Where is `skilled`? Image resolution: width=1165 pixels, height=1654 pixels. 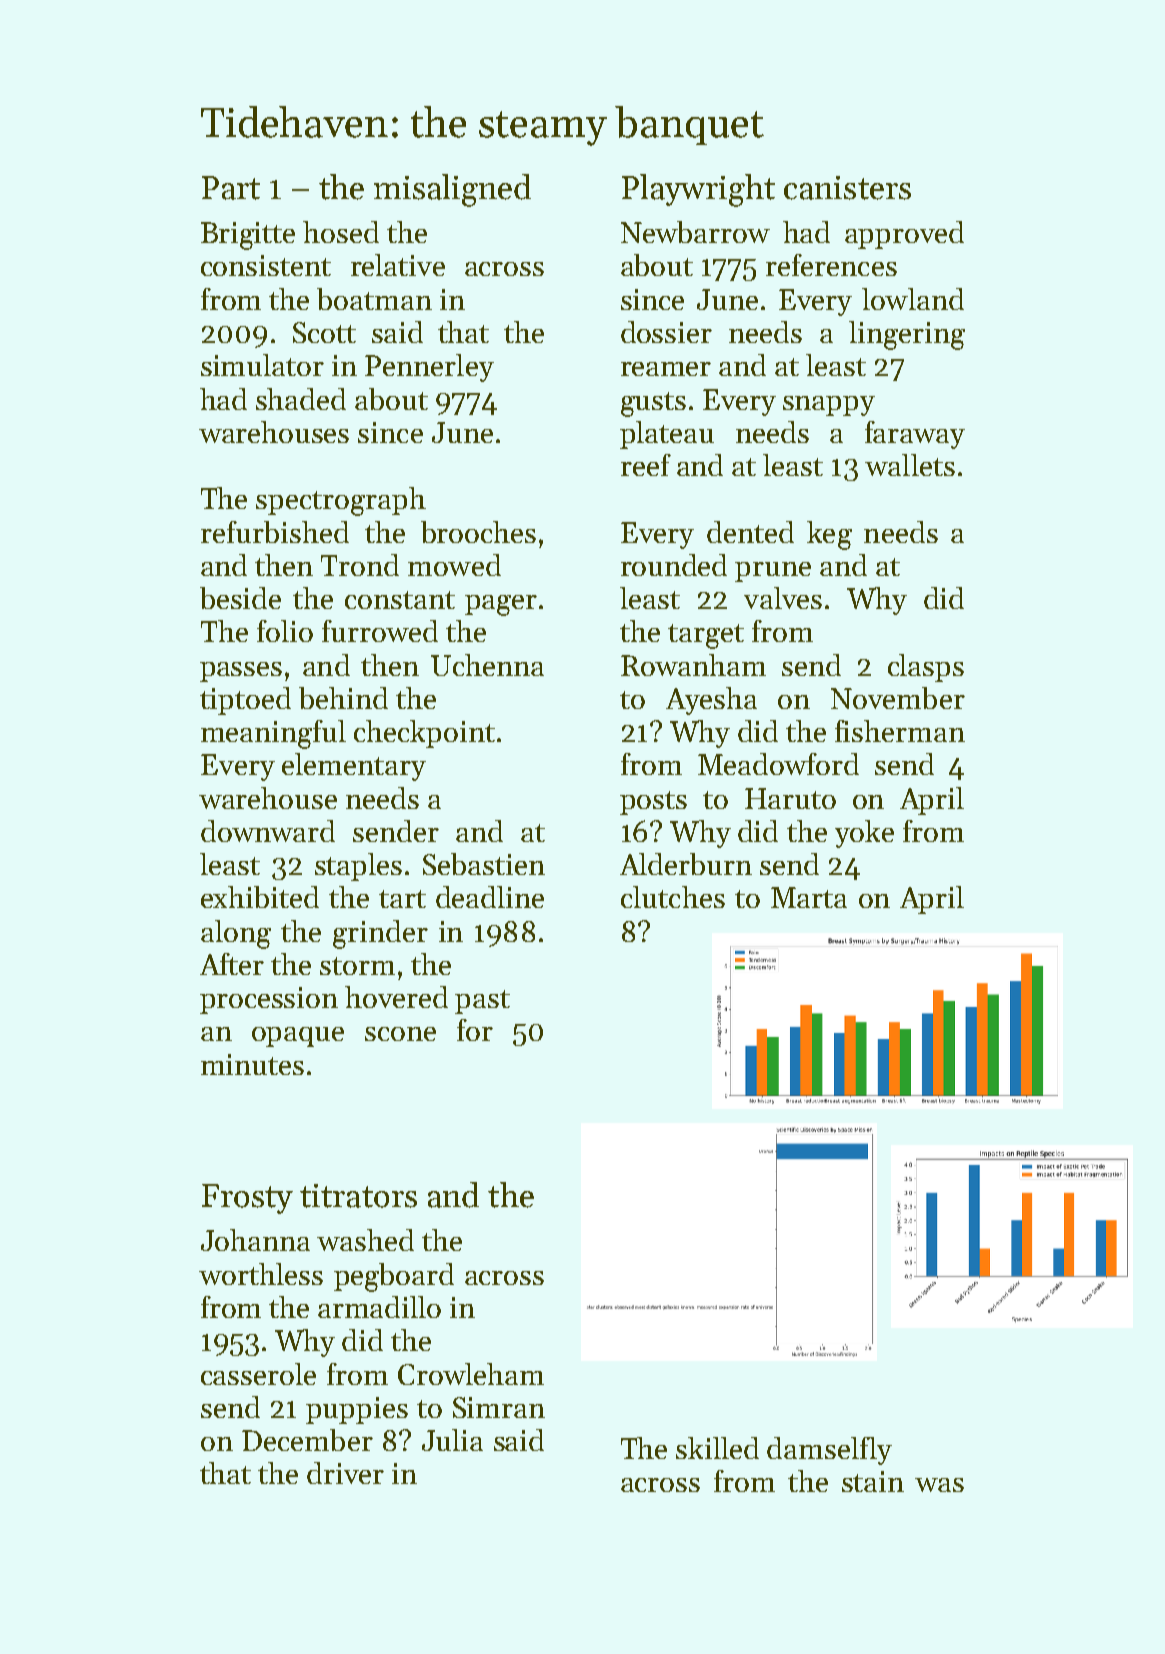
skilled is located at coordinates (717, 1448).
